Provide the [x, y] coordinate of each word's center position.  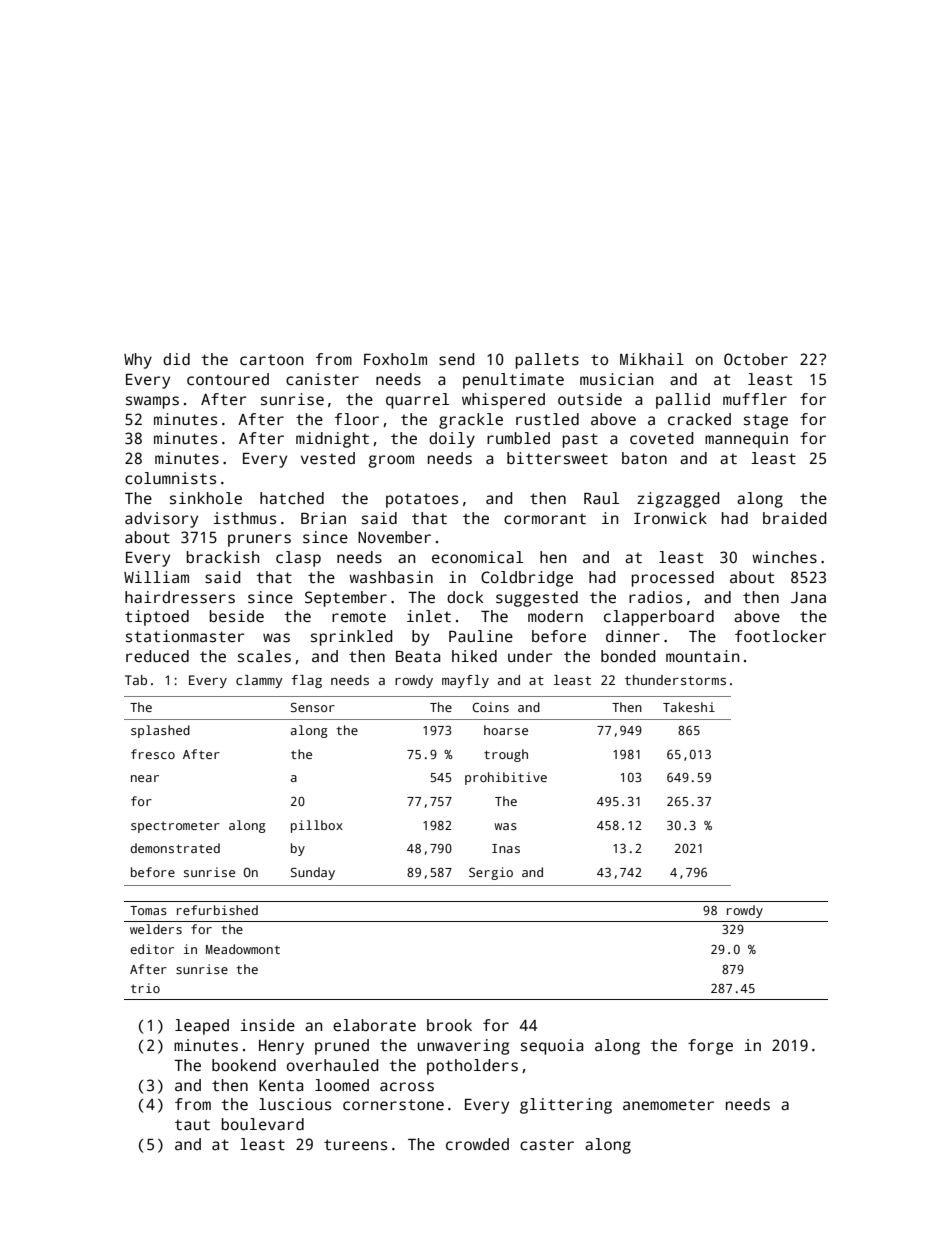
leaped [202, 1027]
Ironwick [670, 518]
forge [710, 1047]
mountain [702, 656]
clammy [259, 681]
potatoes [422, 500]
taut [192, 1124]
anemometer [668, 1105]
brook [449, 1025]
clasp [298, 559]
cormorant [545, 519]
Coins [490, 707]
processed [673, 579]
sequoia [552, 1047]
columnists [170, 478]
